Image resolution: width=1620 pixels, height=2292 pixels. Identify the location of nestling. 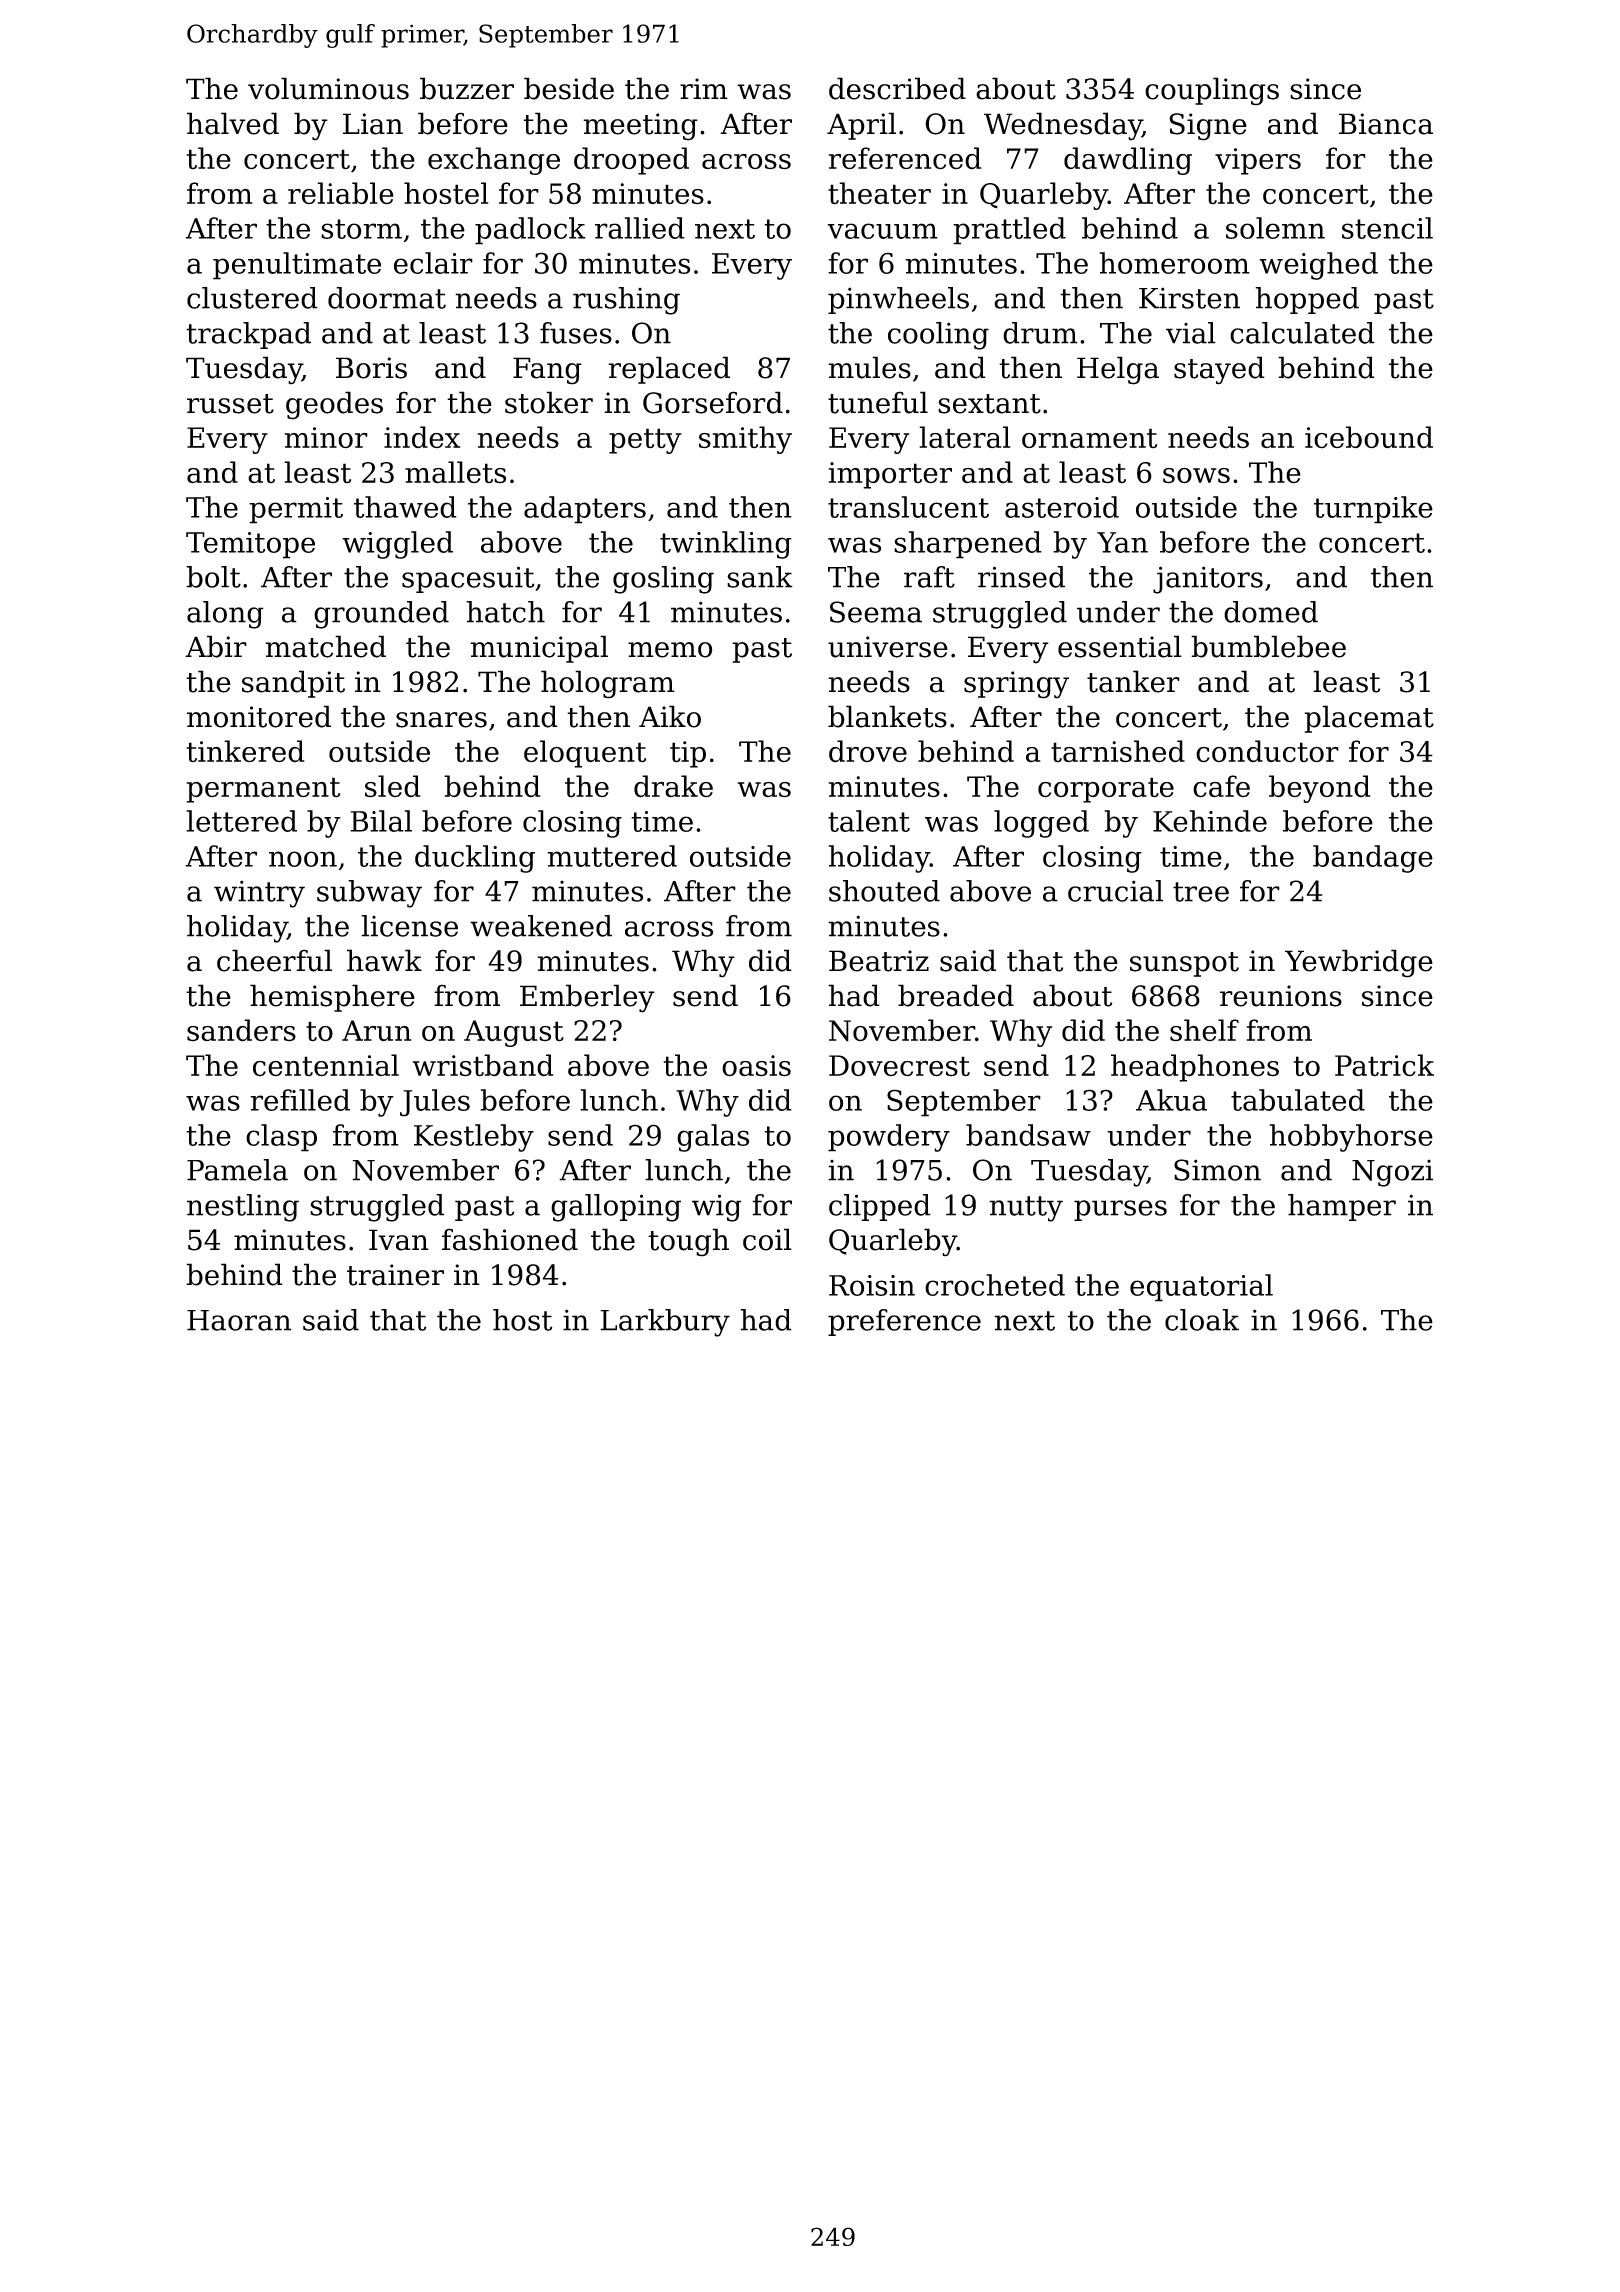
(243, 1208).
